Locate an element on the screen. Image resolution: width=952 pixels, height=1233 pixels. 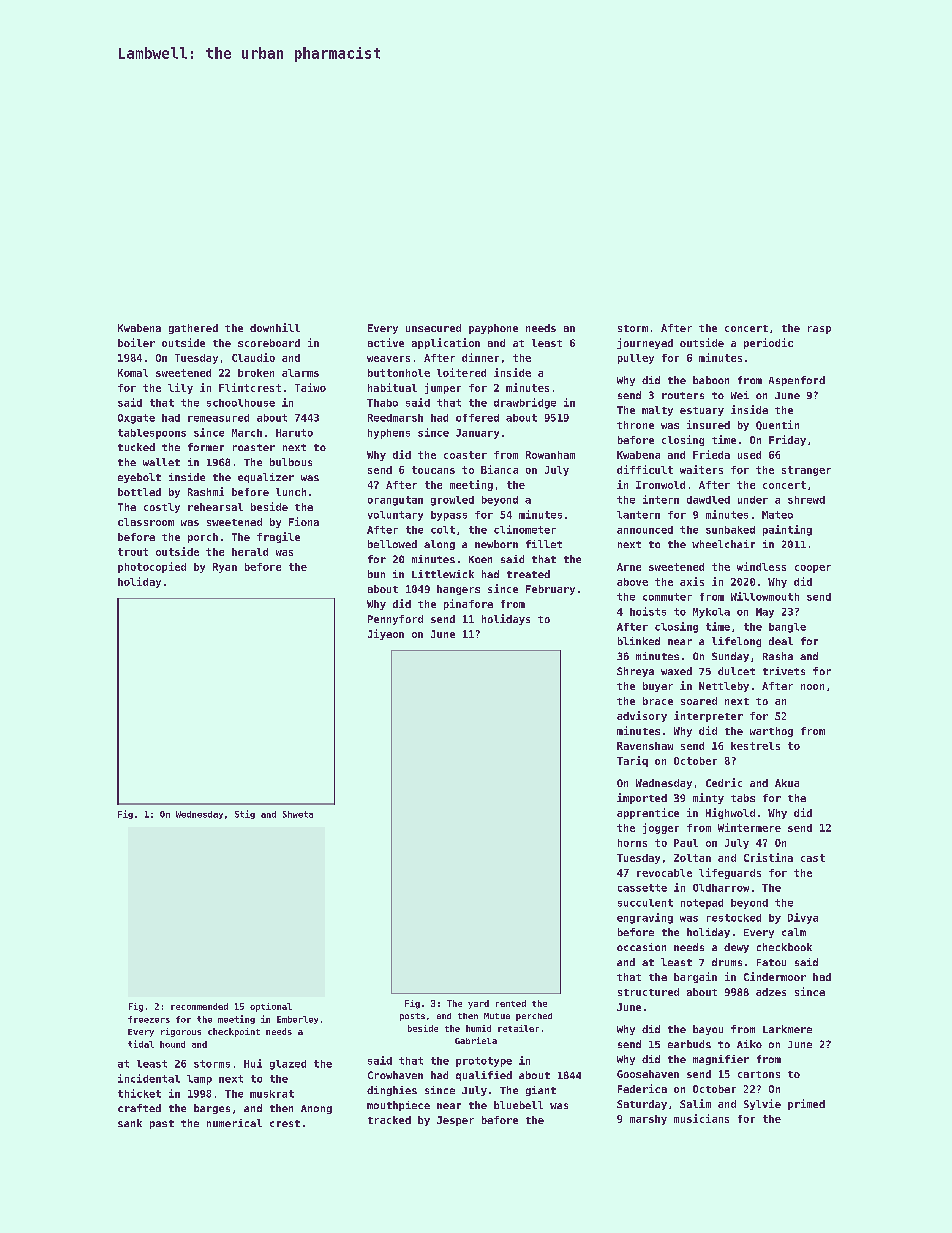
magnifier is located at coordinates (721, 1060).
